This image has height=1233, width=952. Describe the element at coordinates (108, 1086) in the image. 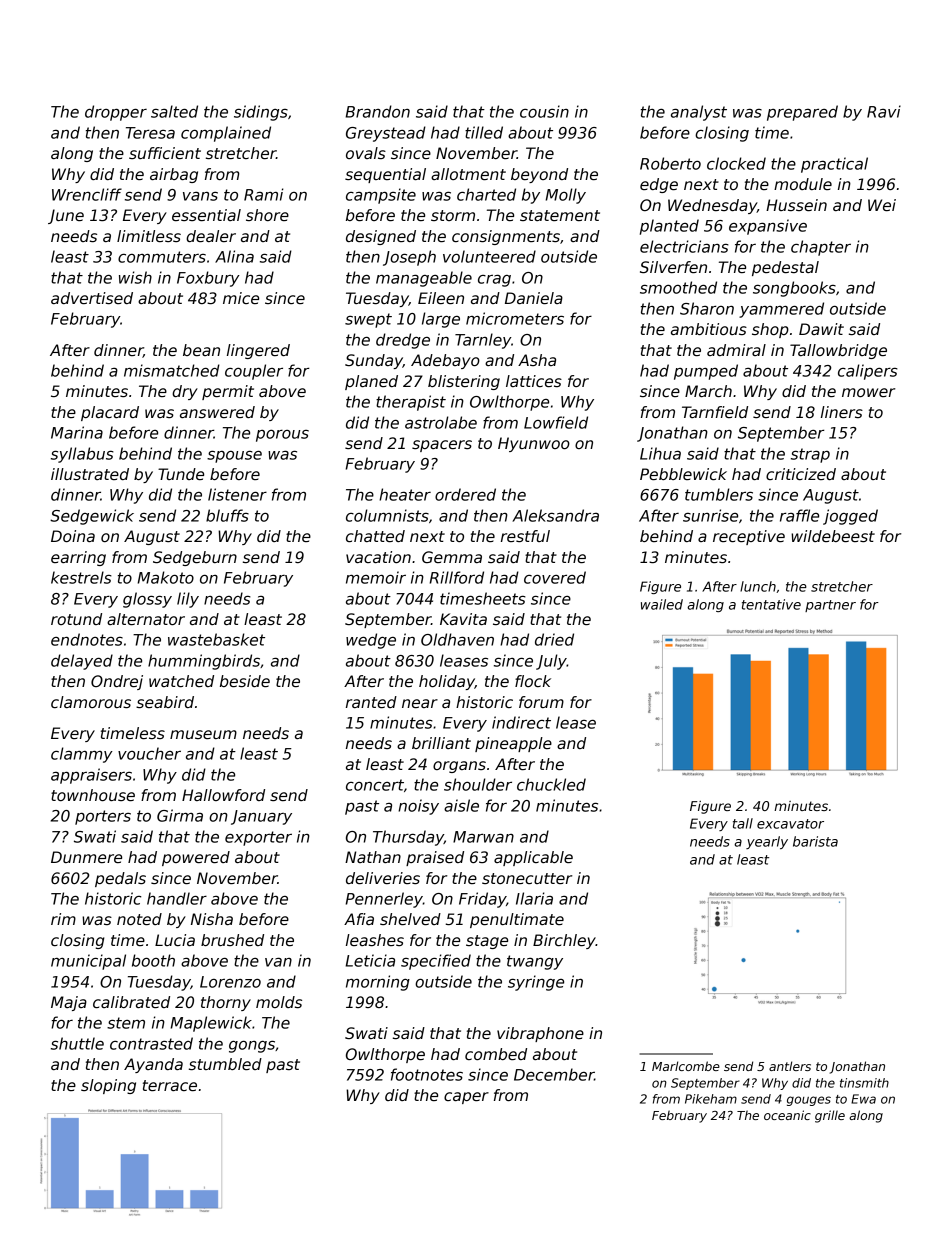

I see `sloping` at that location.
